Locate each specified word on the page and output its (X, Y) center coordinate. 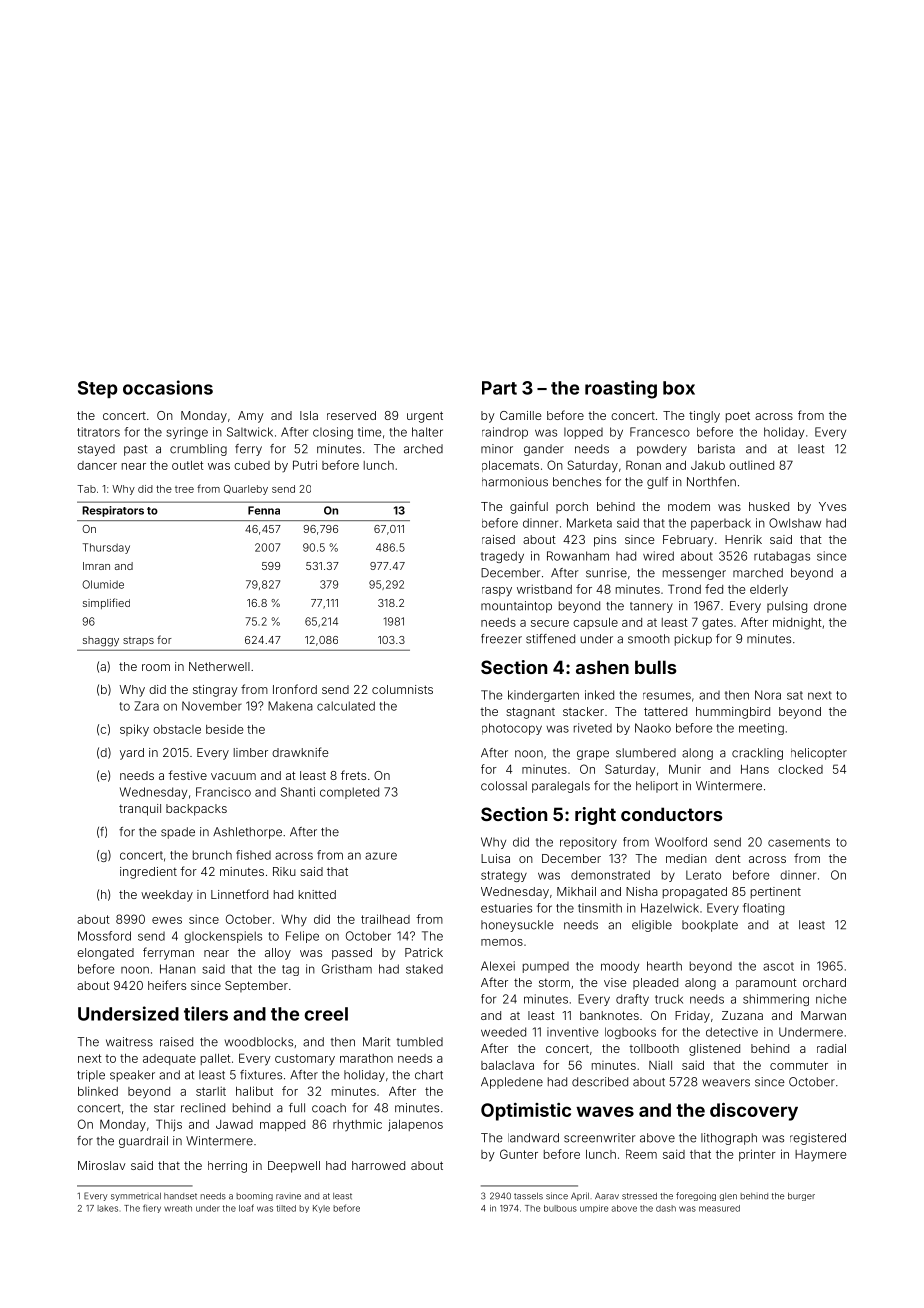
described (600, 1082)
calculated (346, 706)
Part (499, 388)
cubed (252, 465)
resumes (667, 696)
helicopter (819, 754)
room (156, 667)
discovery (754, 1112)
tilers (206, 1013)
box (679, 388)
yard (132, 754)
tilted (286, 1208)
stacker (583, 711)
